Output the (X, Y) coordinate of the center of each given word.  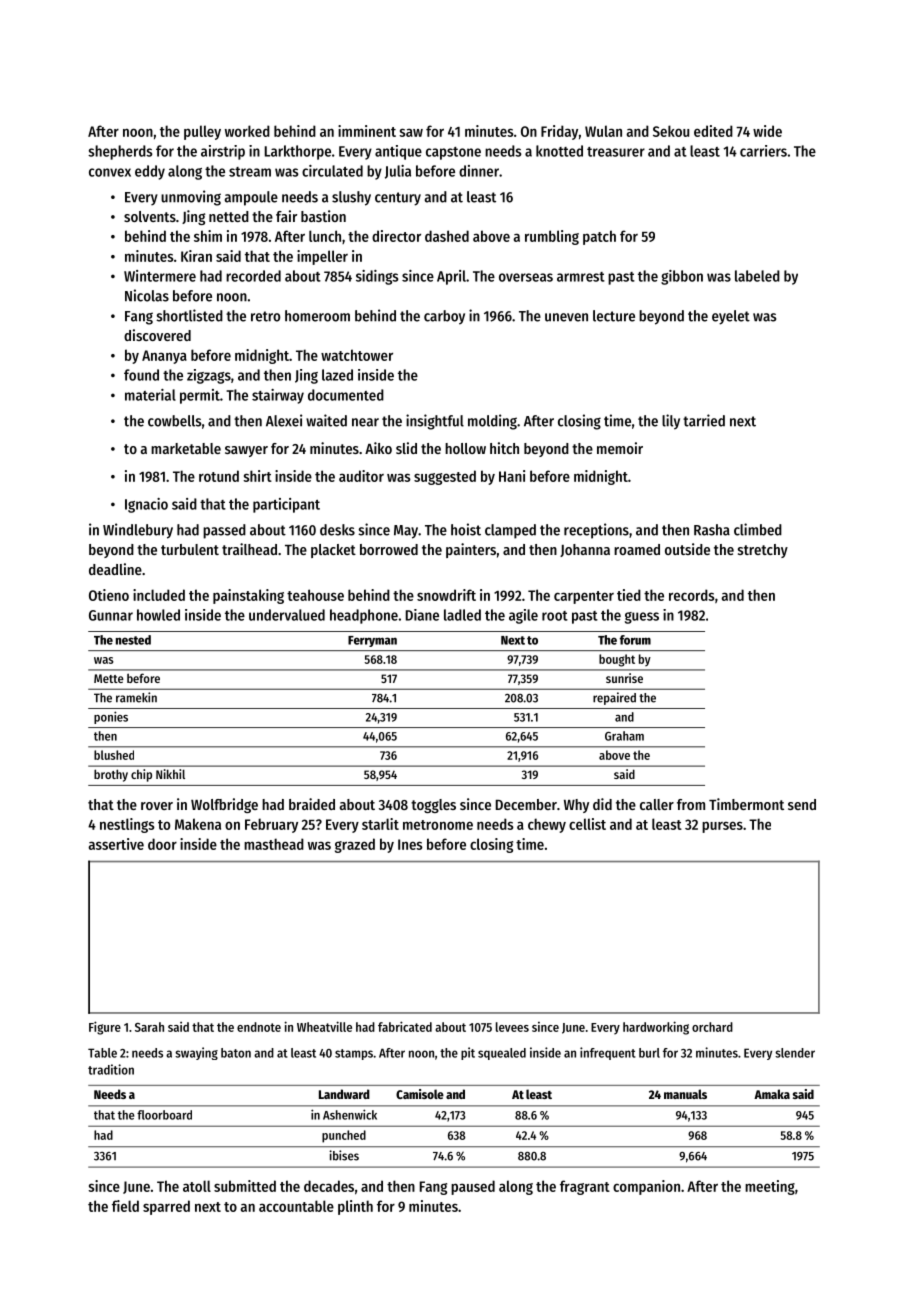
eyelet (731, 317)
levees (512, 1027)
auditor (361, 476)
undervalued (287, 615)
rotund (219, 476)
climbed (758, 529)
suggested (445, 477)
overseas (526, 277)
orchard (712, 1027)
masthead (274, 844)
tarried (704, 420)
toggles (433, 806)
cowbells (174, 421)
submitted (245, 1186)
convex (110, 172)
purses (722, 827)
